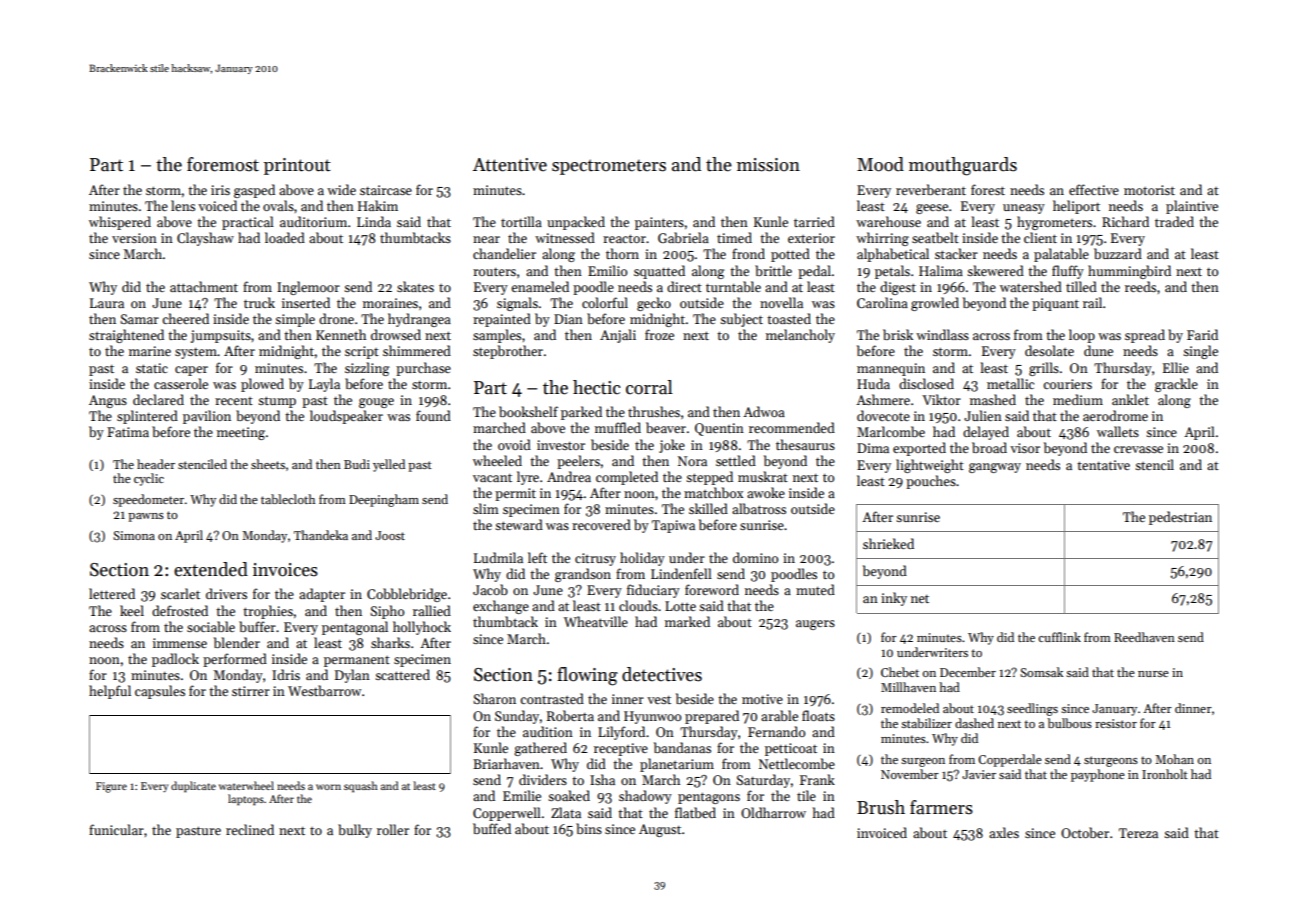  I want to click on drowsed, so click(396, 334).
